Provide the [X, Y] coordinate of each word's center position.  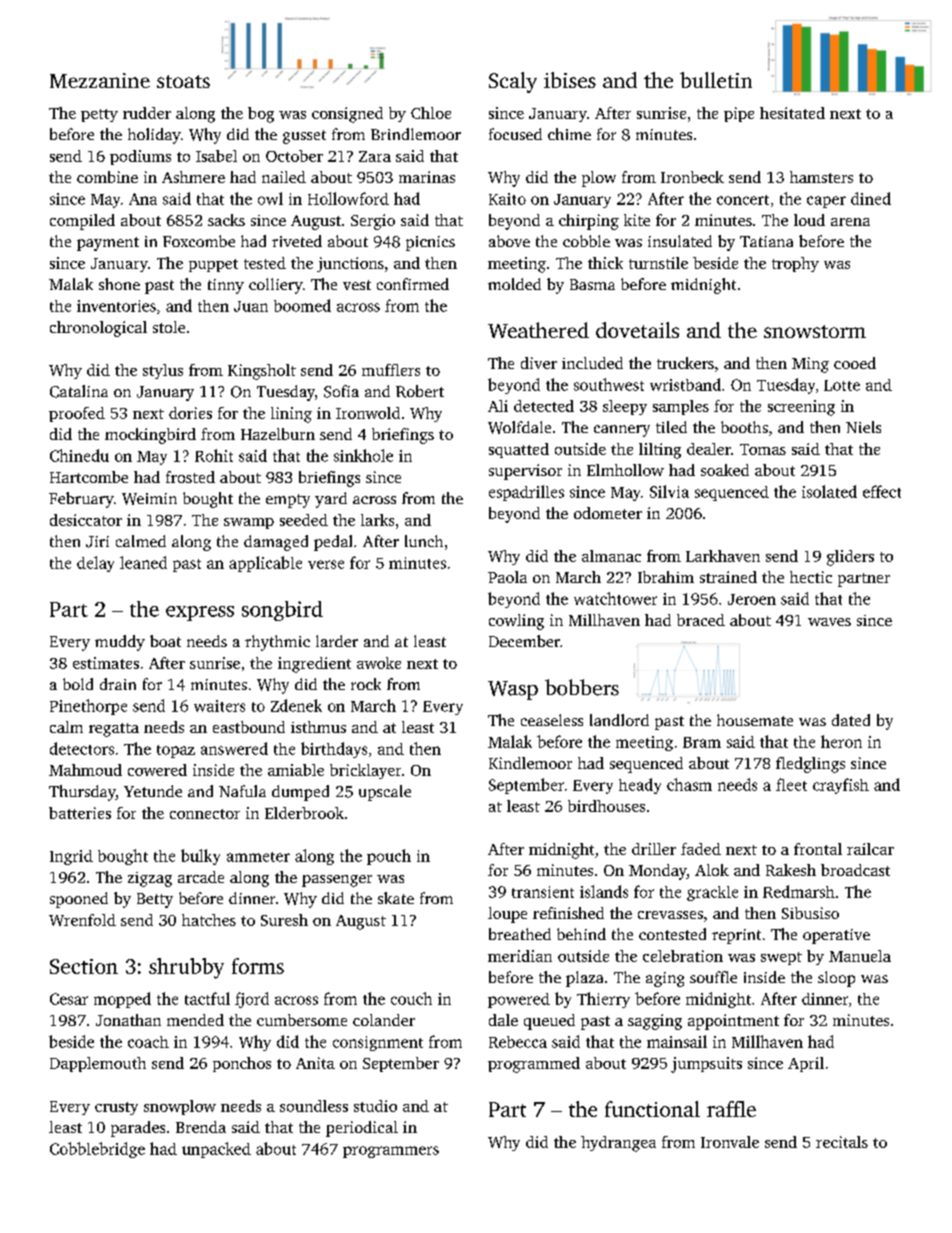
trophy [795, 264]
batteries [80, 813]
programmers [391, 1152]
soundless [314, 1106]
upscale [385, 793]
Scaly [513, 82]
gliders [850, 558]
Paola [507, 577]
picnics [430, 243]
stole [169, 327]
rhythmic [277, 643]
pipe [739, 114]
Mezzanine [100, 80]
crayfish [841, 786]
